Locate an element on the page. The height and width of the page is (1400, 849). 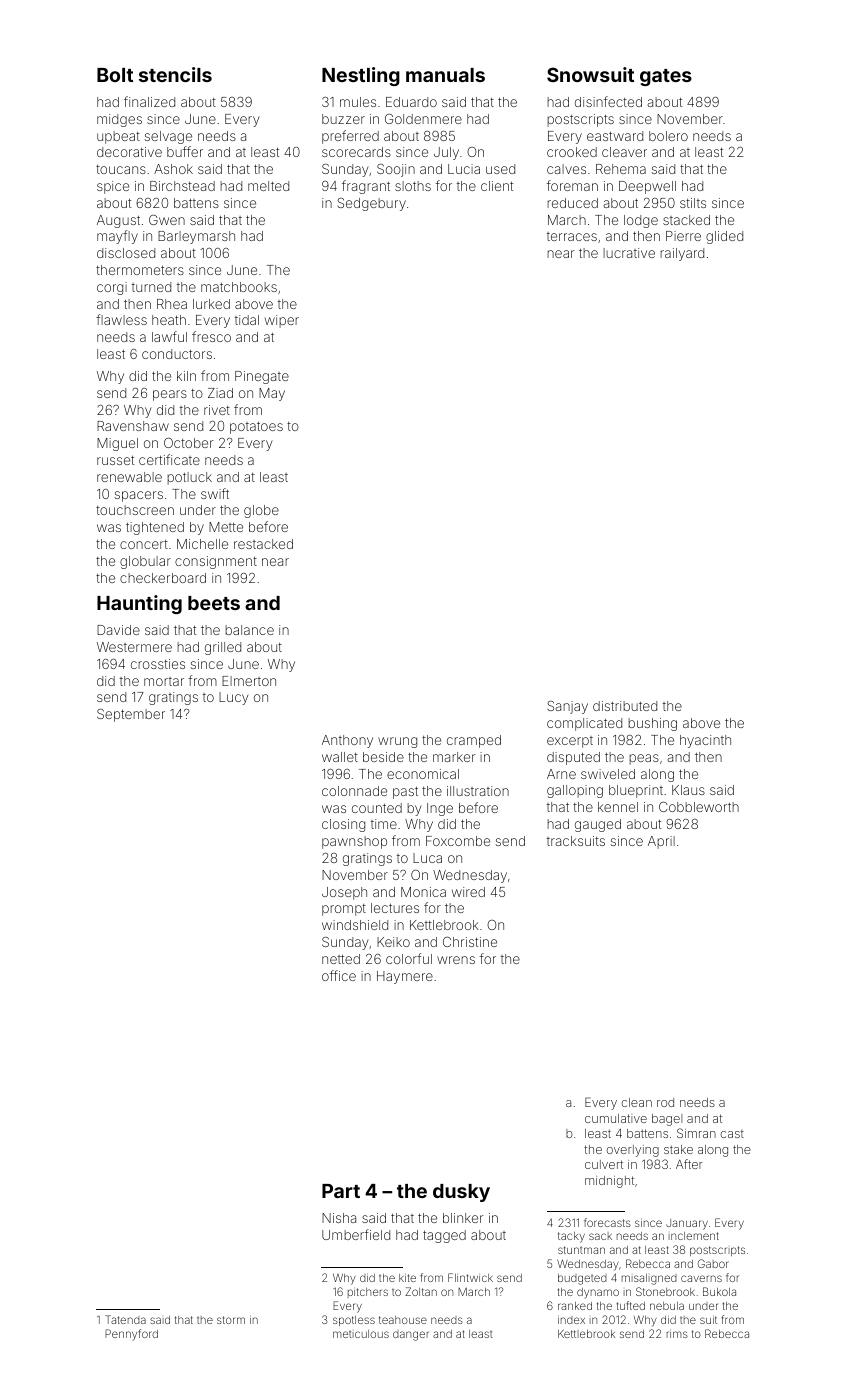
railyard is located at coordinates (682, 254).
